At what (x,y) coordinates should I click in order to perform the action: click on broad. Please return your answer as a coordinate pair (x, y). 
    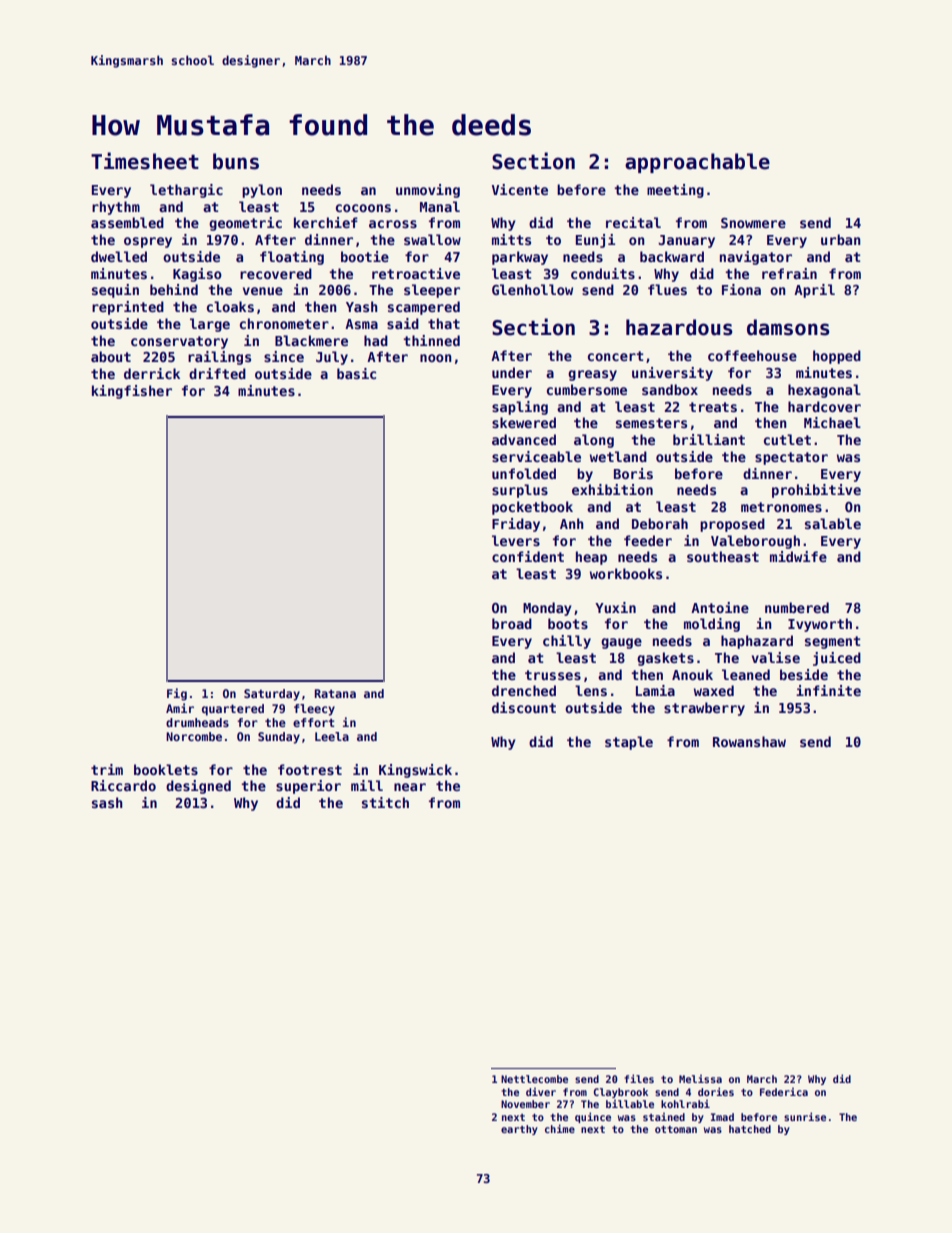
    Looking at the image, I should click on (512, 623).
